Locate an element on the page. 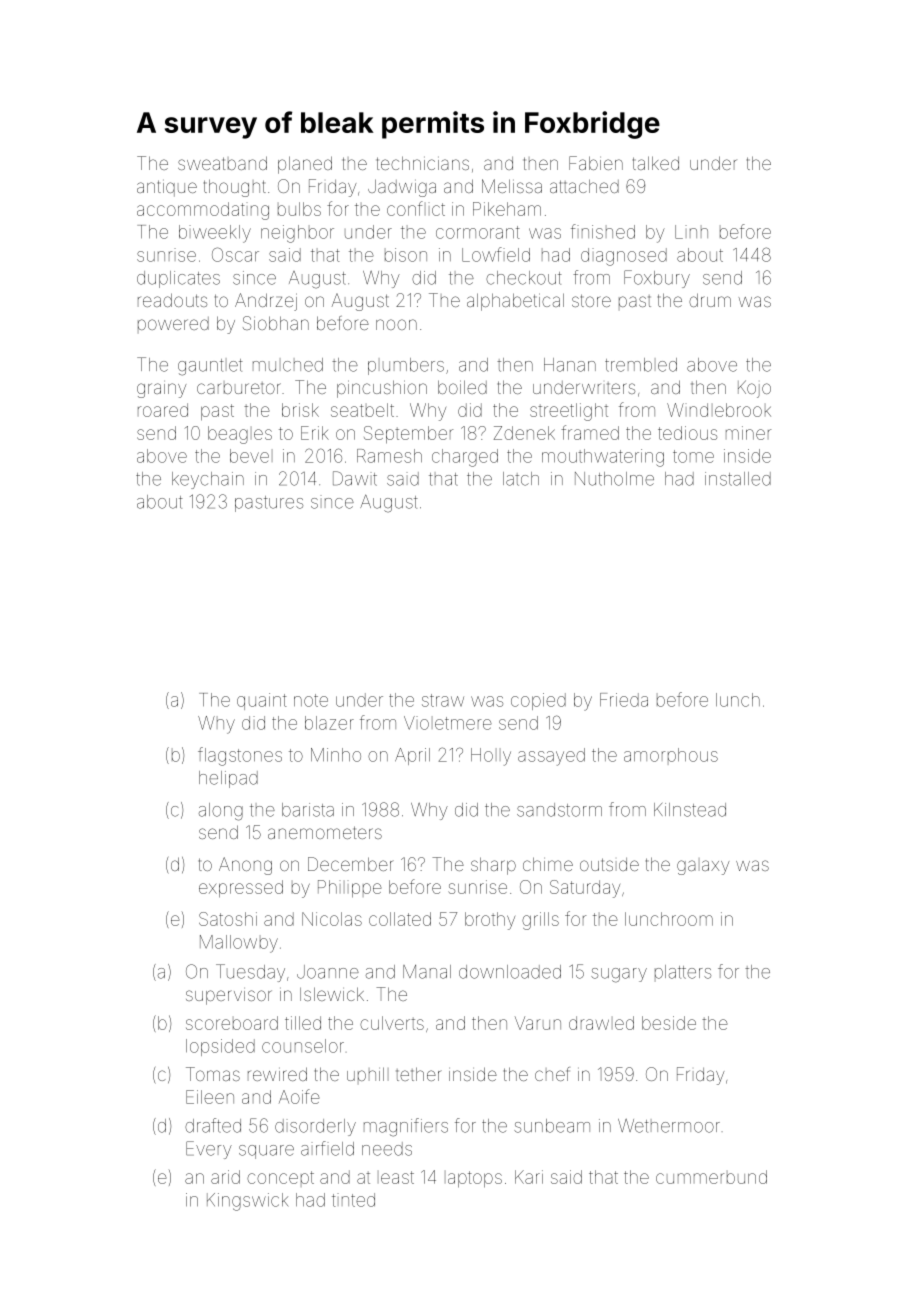 The width and height of the page is (908, 1316). Mallowby is located at coordinates (239, 944).
